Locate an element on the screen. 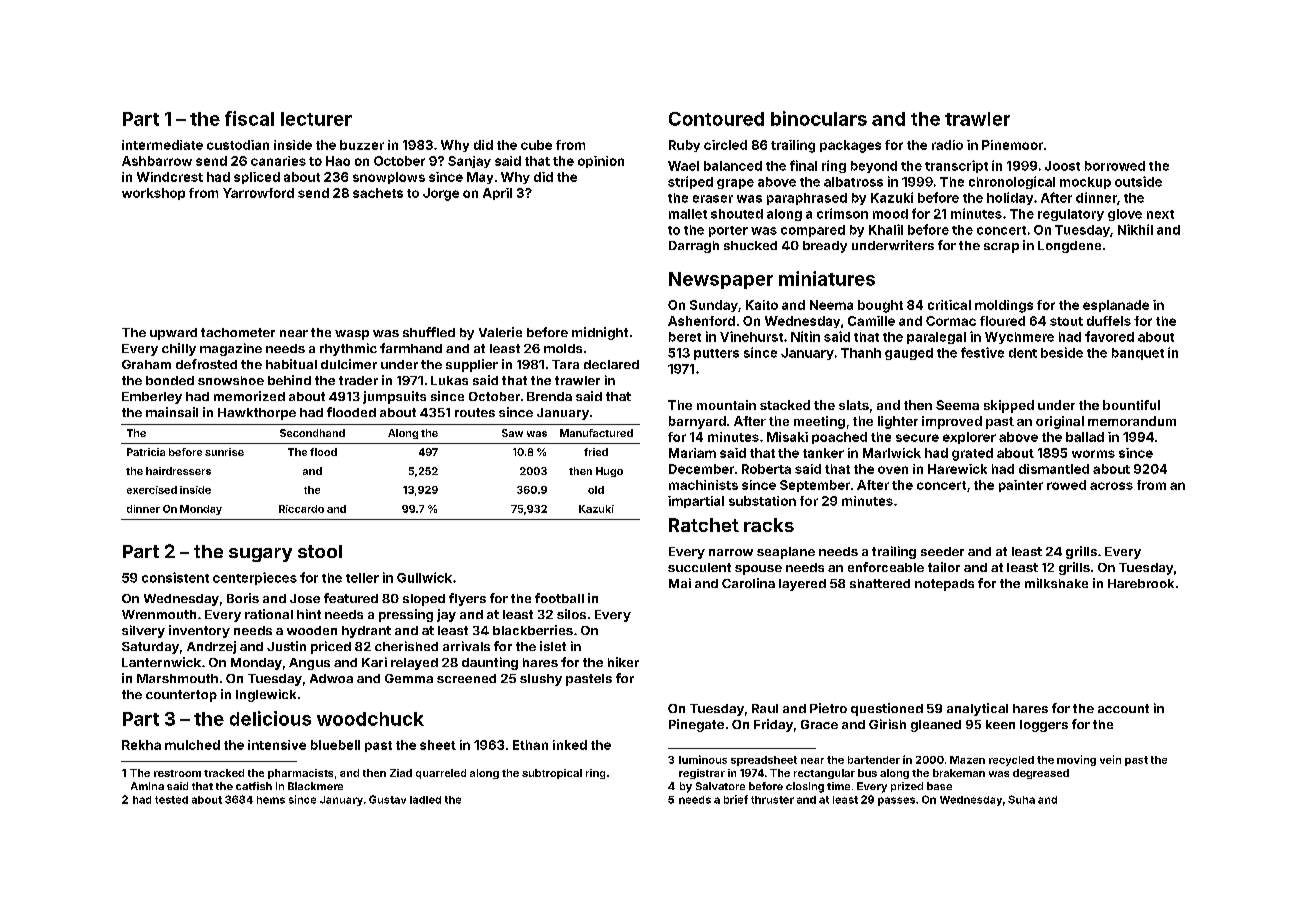 This screenshot has height=924, width=1308. Contoured is located at coordinates (716, 119).
